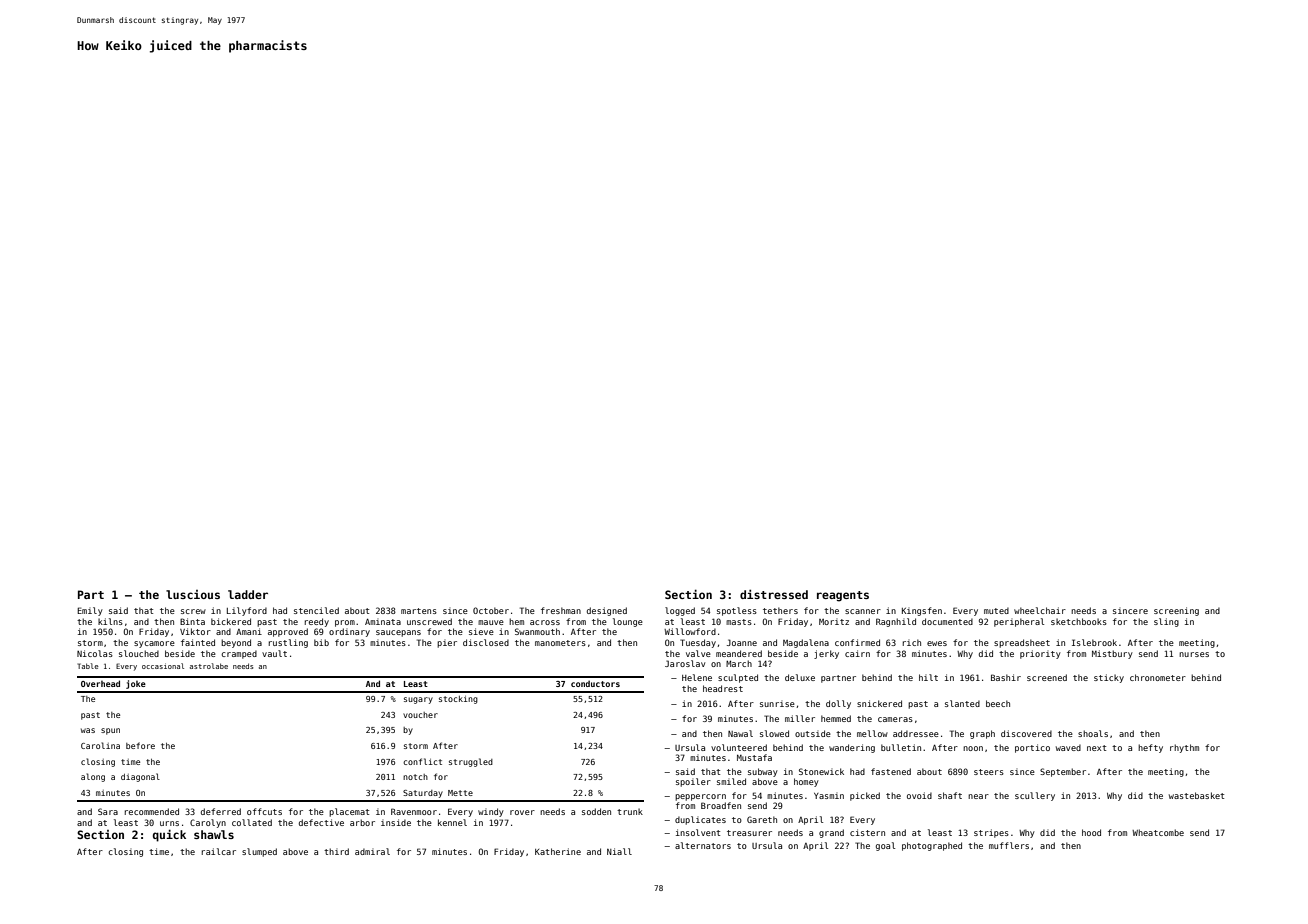 The image size is (1308, 924). Describe the element at coordinates (93, 777) in the screenshot. I see `along` at that location.
